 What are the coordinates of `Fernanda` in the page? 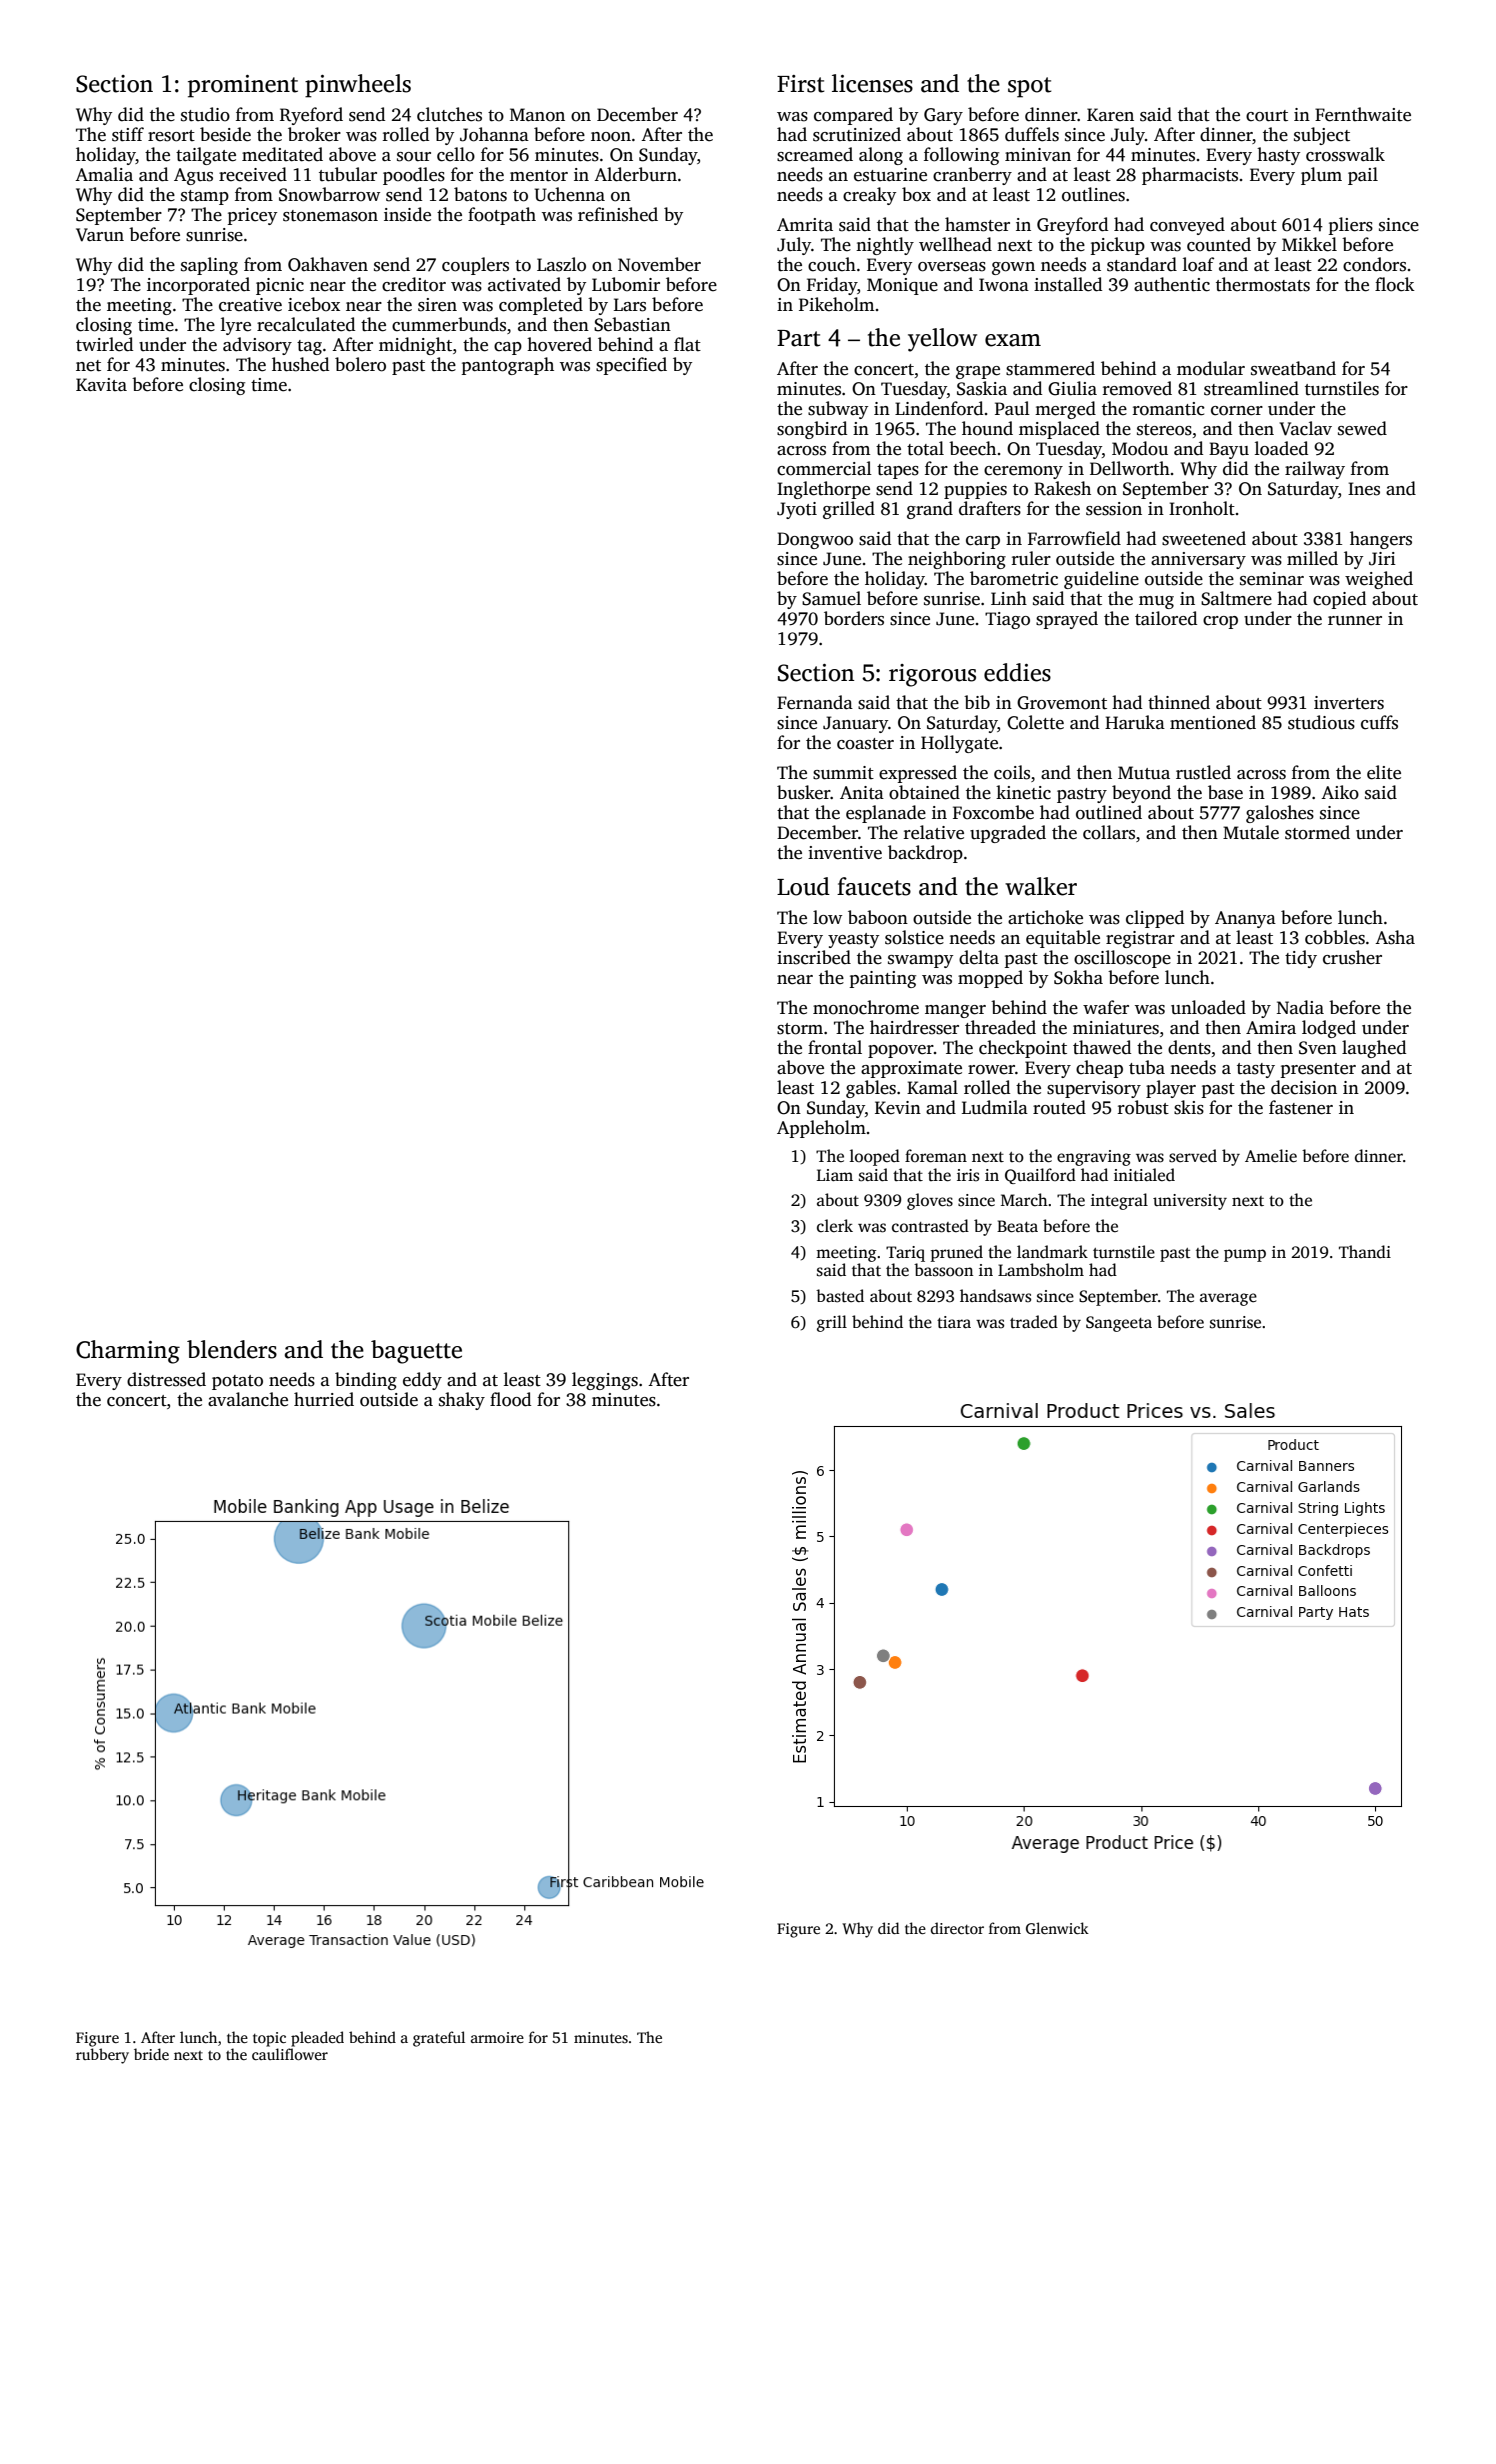 It's located at (815, 702).
